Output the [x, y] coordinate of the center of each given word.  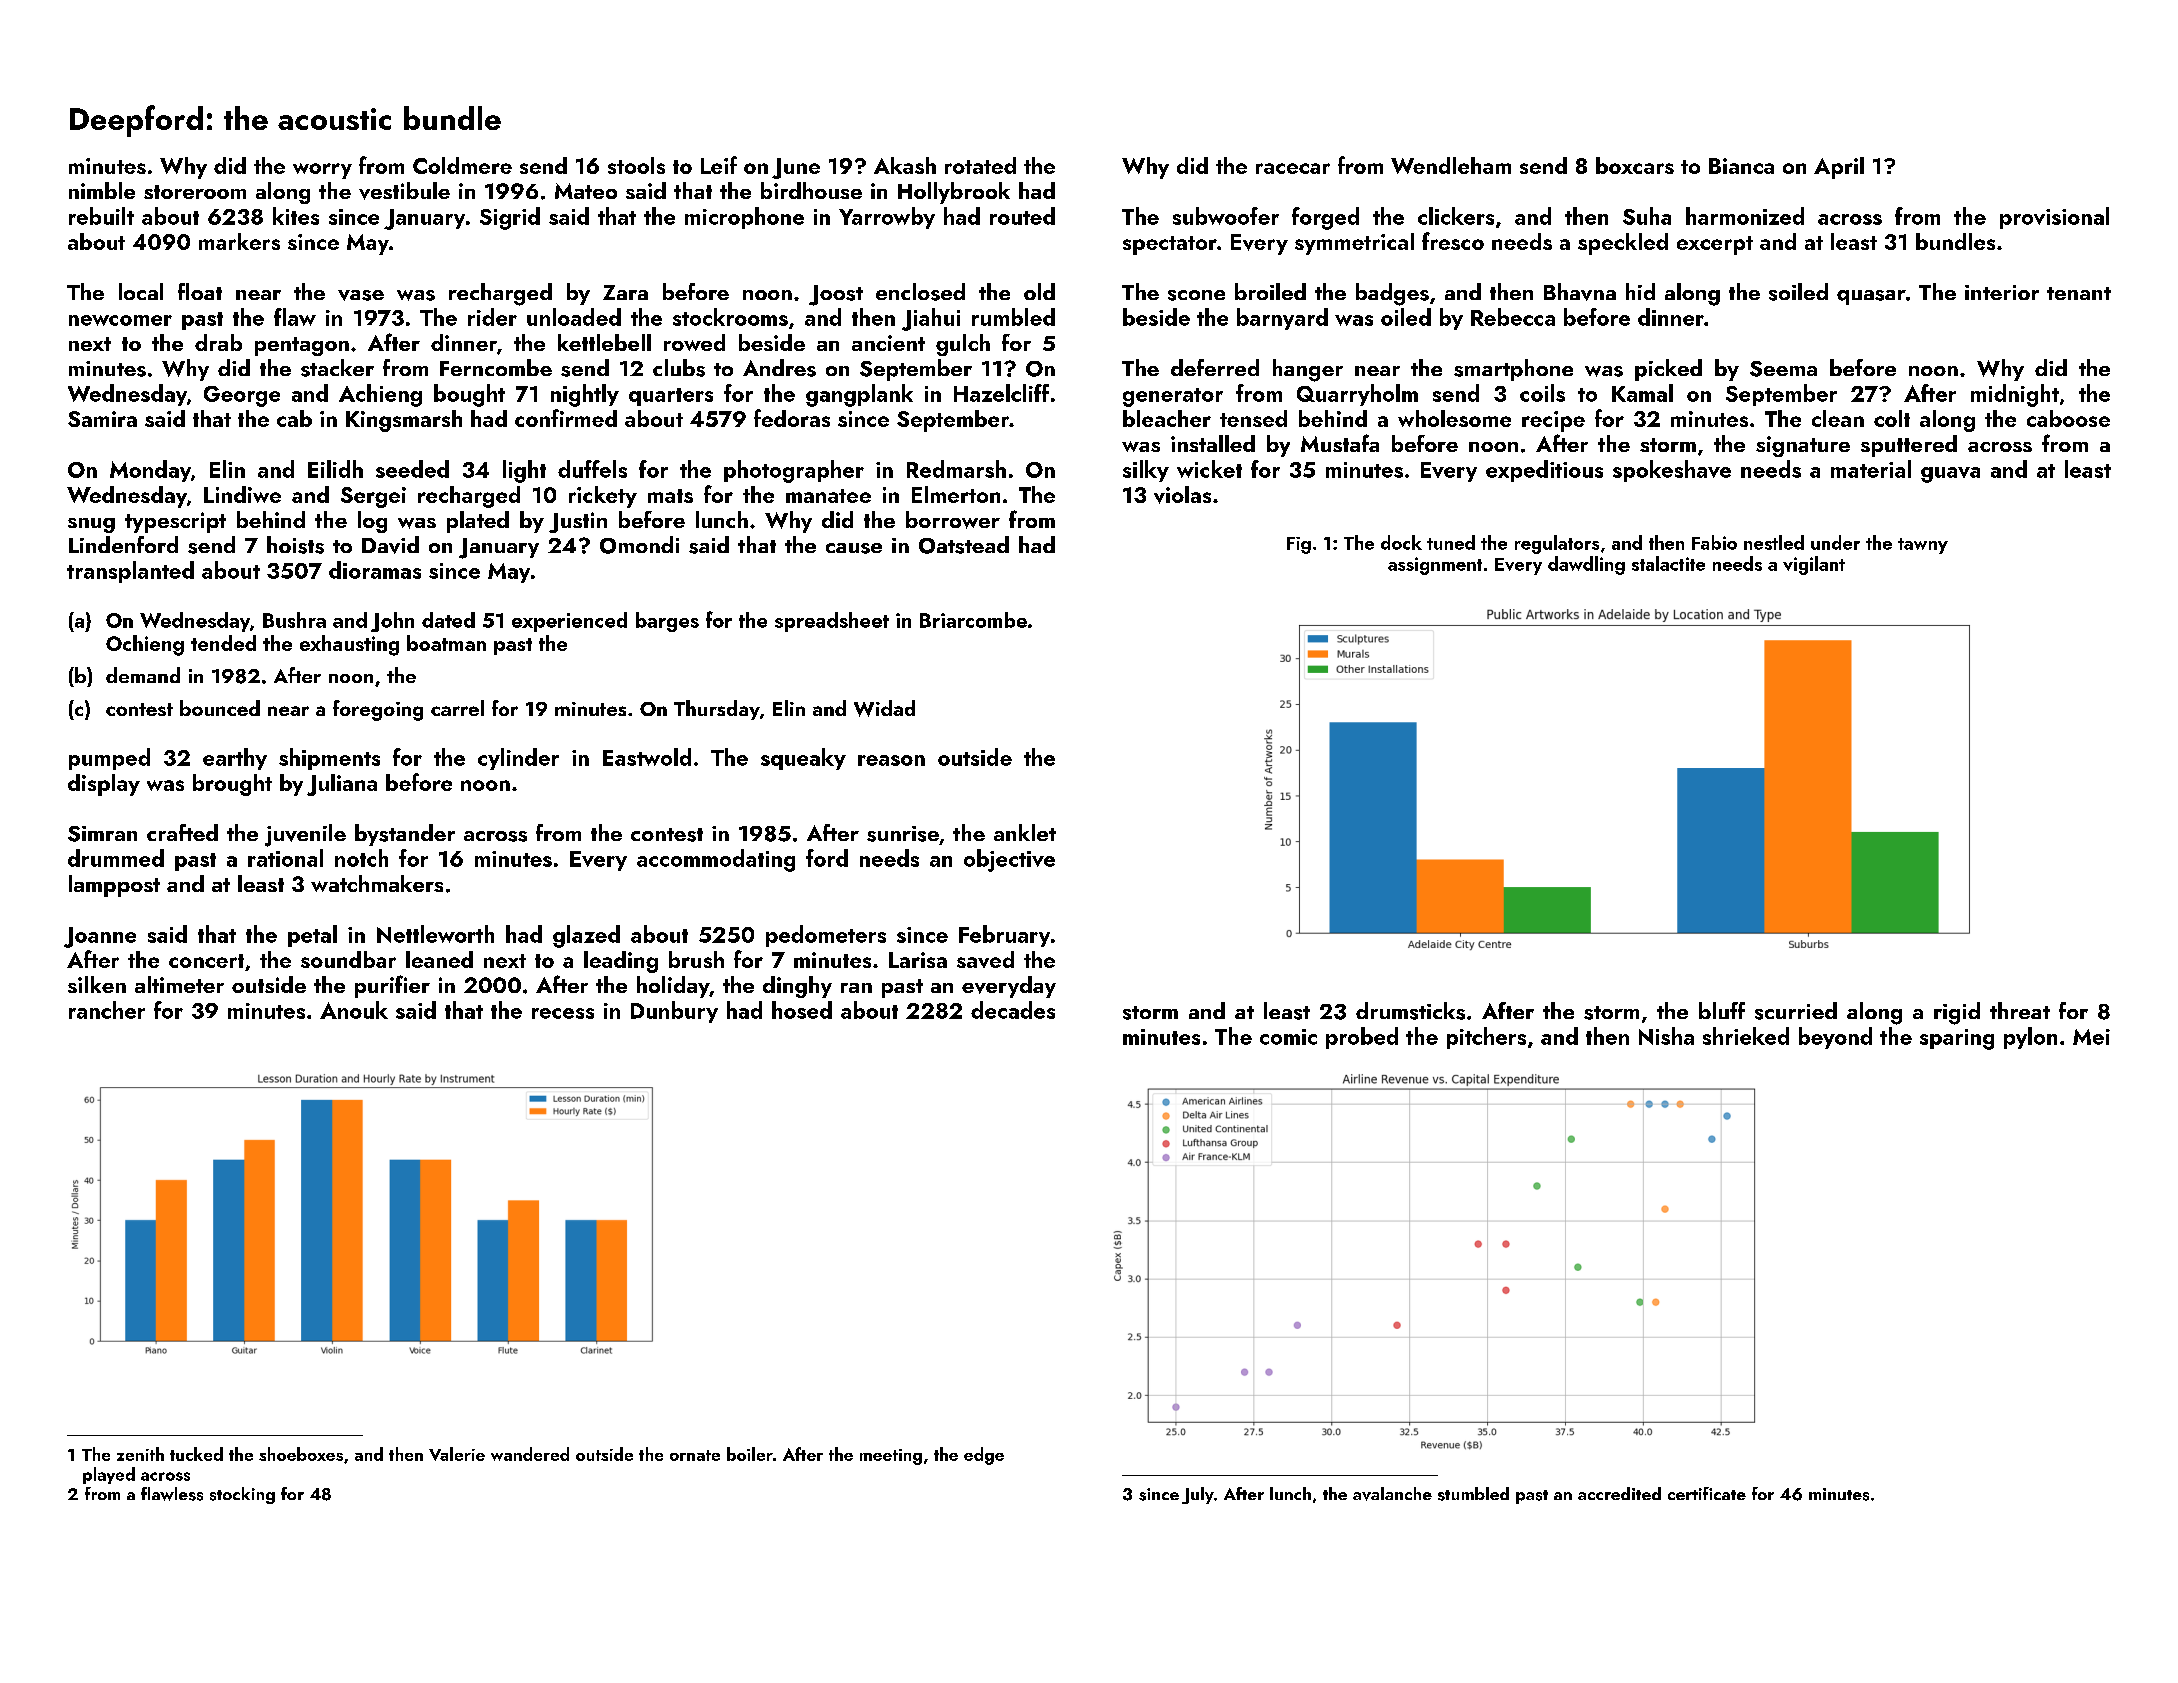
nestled [1774, 542]
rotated [980, 165]
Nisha [1666, 1036]
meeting [891, 1457]
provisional [2054, 218]
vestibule [404, 191]
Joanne [100, 937]
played [109, 1475]
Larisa [918, 960]
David [390, 545]
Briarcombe [973, 620]
